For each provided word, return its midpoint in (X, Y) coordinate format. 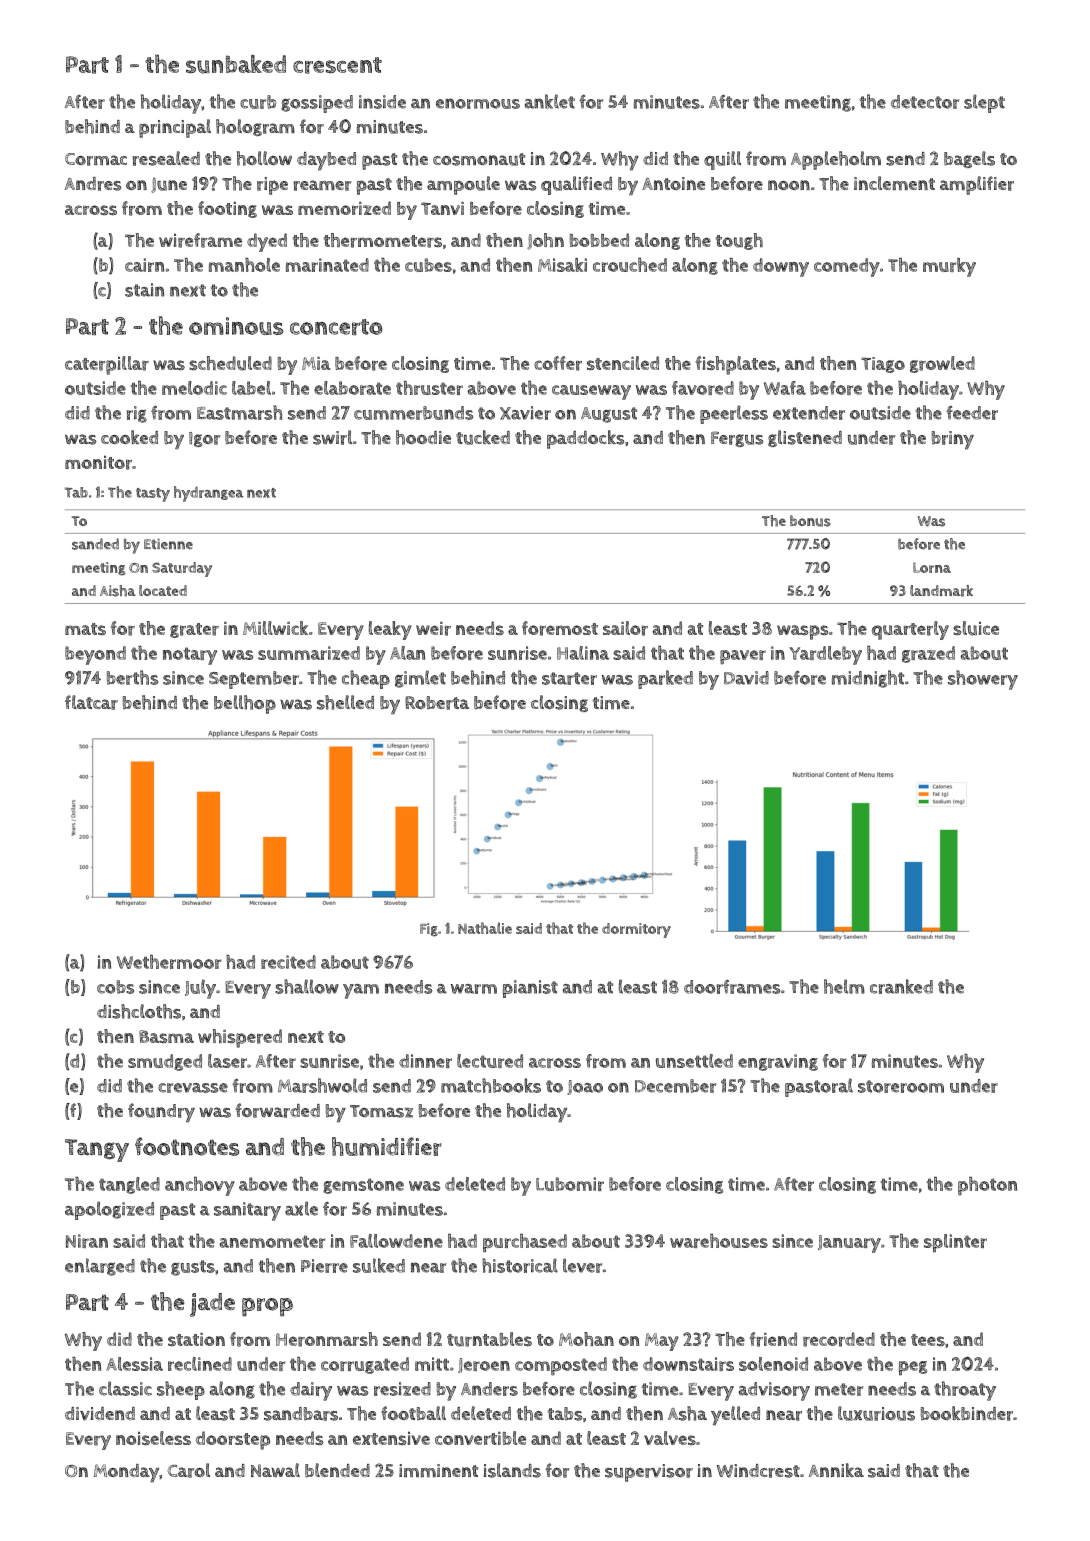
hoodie (423, 437)
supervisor (649, 1473)
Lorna (932, 567)
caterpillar (107, 365)
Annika (836, 1470)
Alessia (134, 1364)
